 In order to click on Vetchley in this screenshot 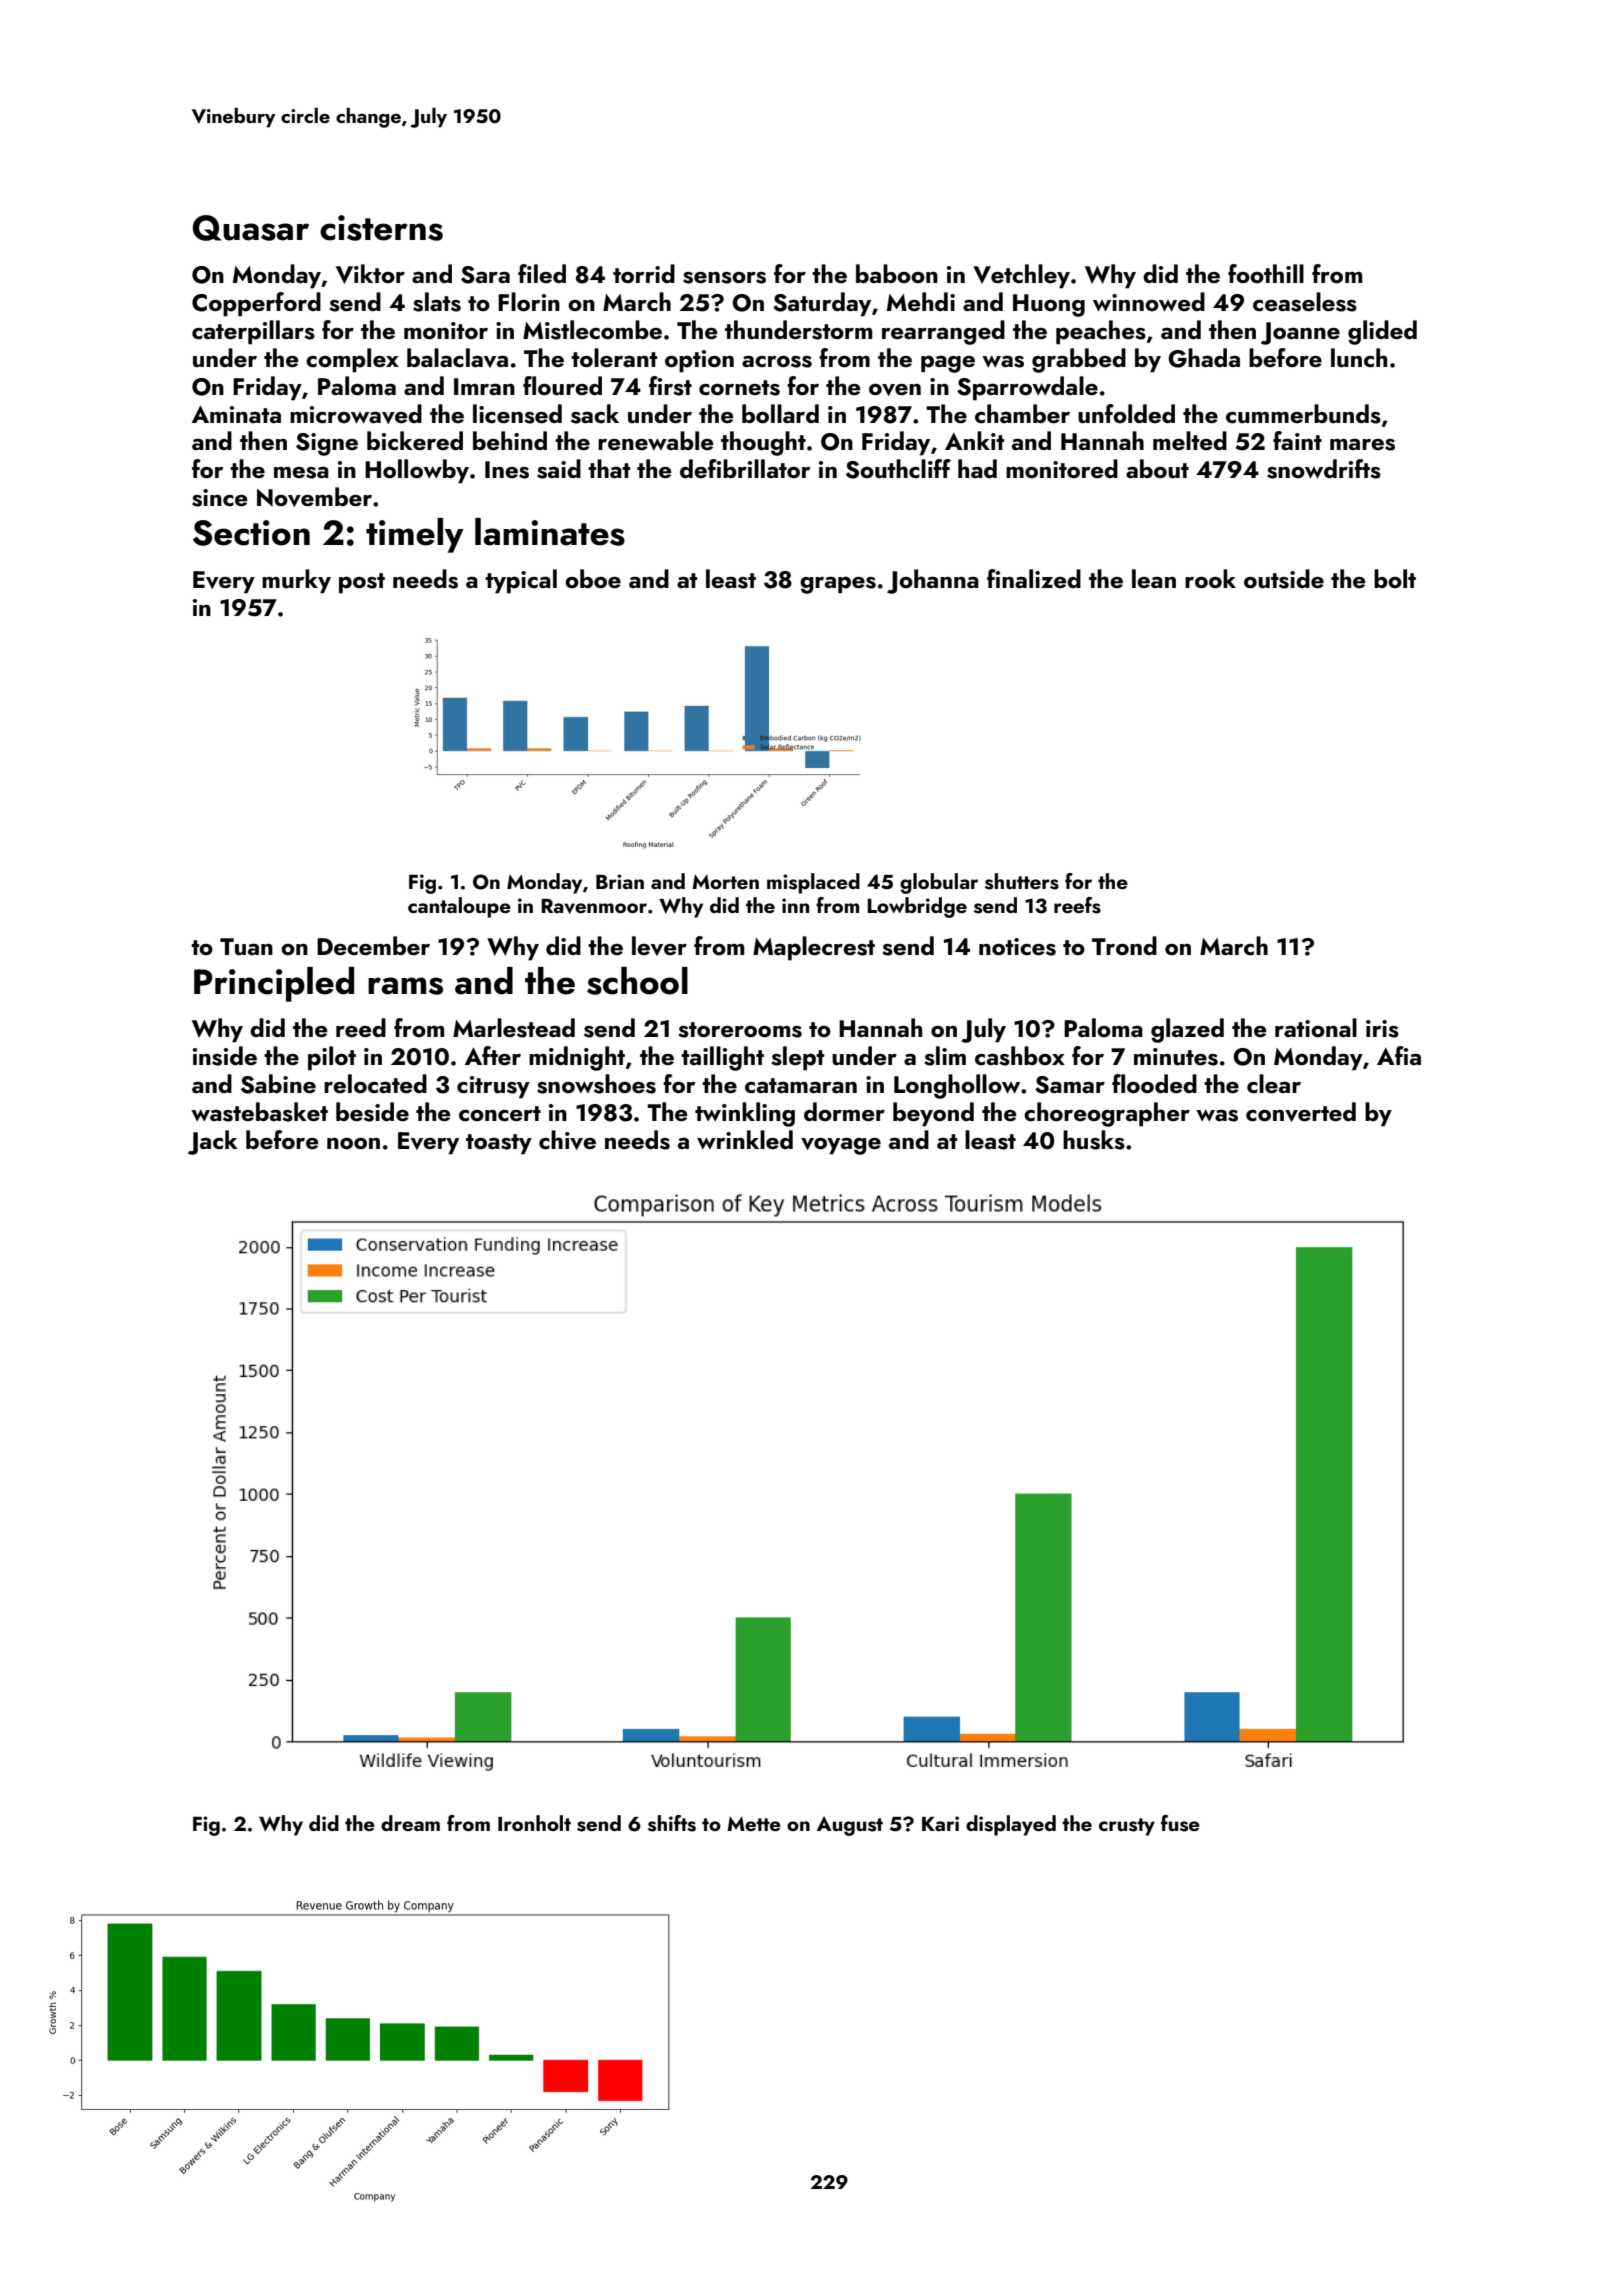, I will do `click(1021, 276)`.
